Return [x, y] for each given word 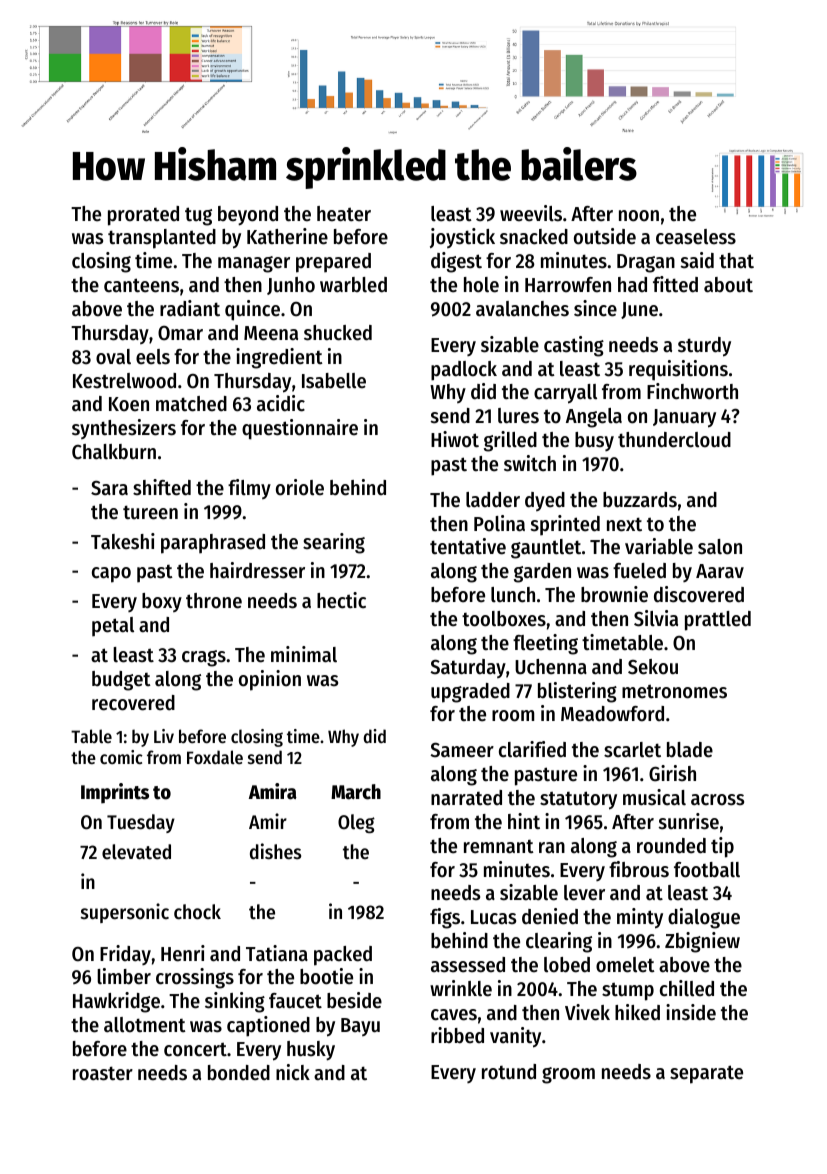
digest [456, 262]
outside [605, 236]
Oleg [356, 823]
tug [198, 216]
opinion [270, 680]
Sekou [653, 667]
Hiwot [455, 439]
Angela [594, 418]
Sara [109, 488]
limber [124, 976]
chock [197, 912]
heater [344, 214]
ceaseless [696, 237]
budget [121, 681]
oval [113, 357]
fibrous [639, 869]
